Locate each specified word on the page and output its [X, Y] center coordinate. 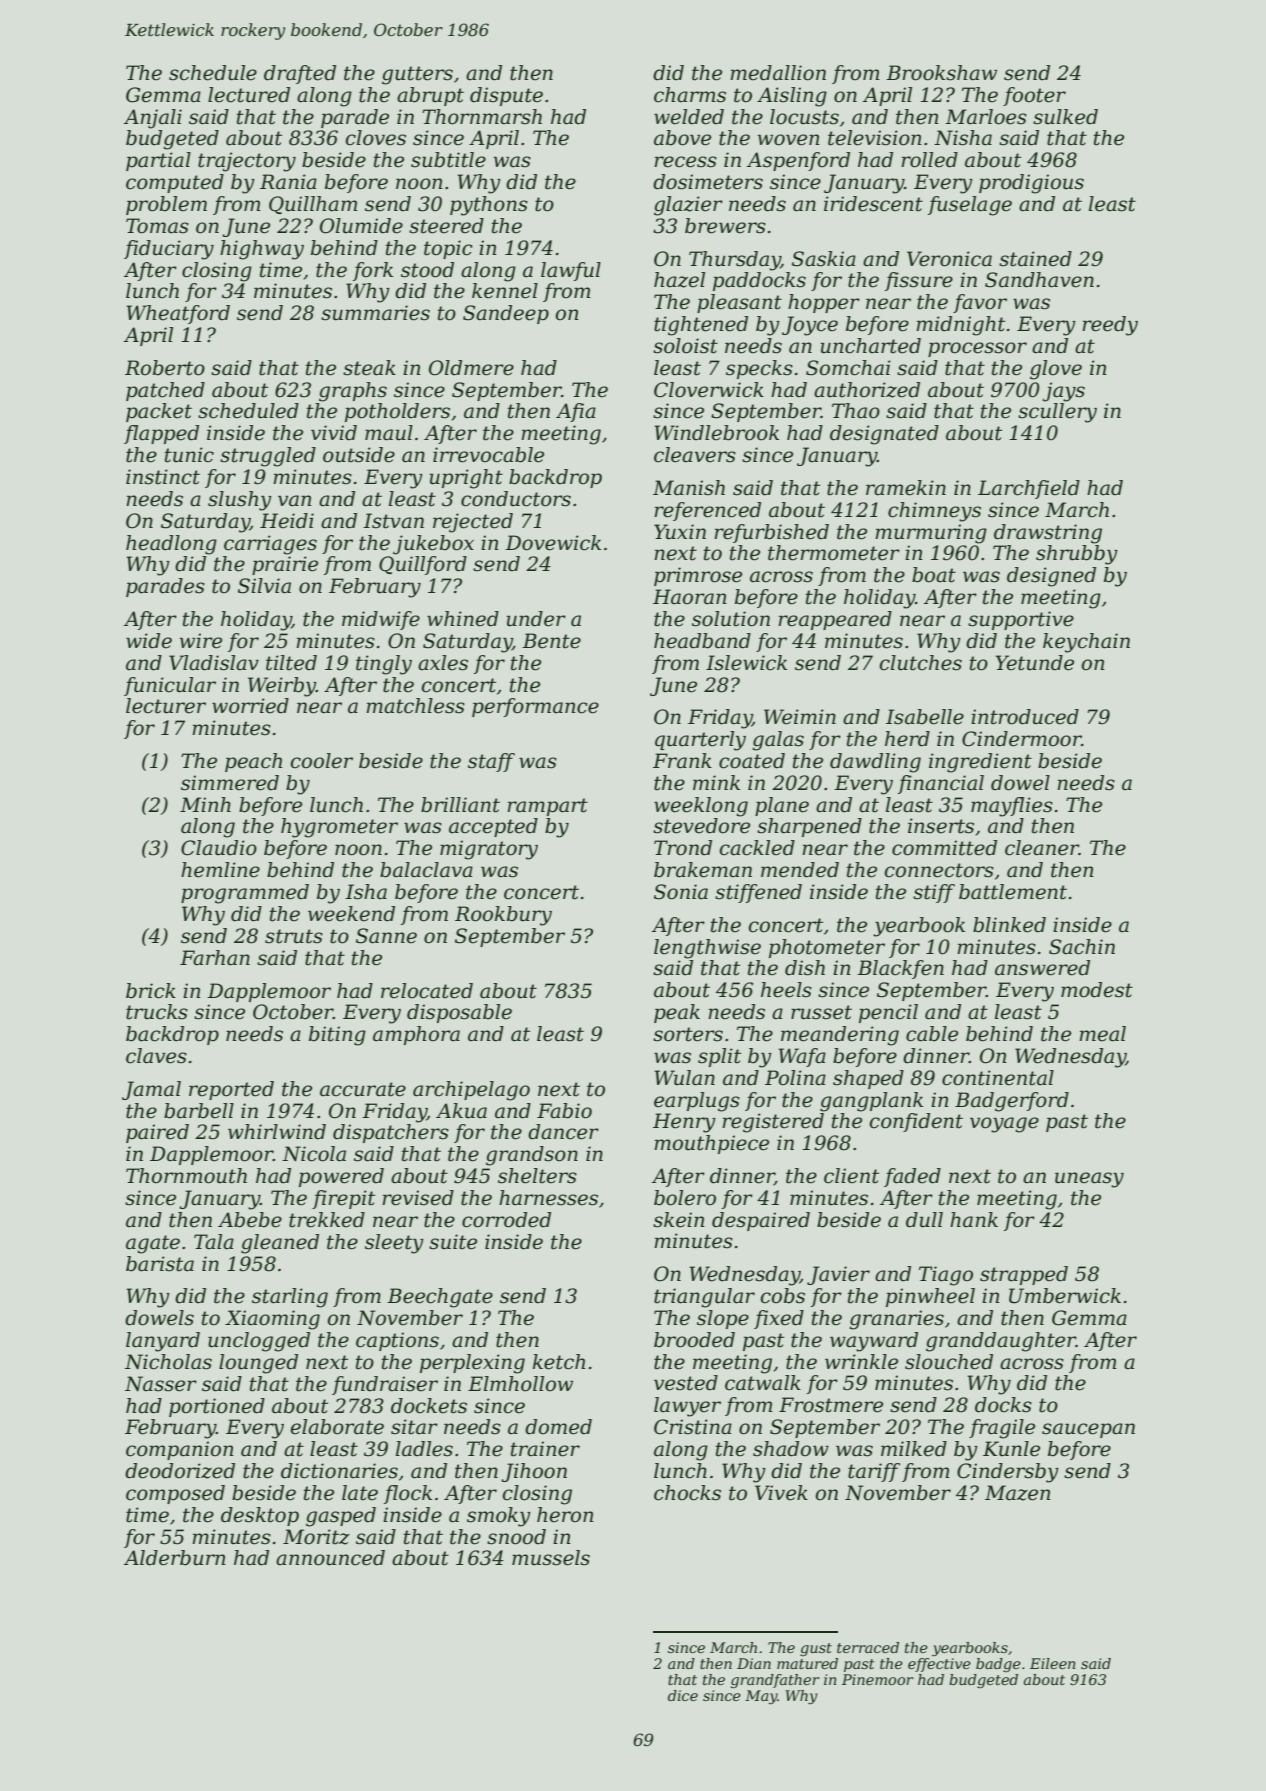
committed [944, 848]
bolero [685, 1198]
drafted [300, 74]
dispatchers [391, 1133]
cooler [321, 761]
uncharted [870, 346]
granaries [896, 1320]
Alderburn [175, 1558]
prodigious [1031, 184]
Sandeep [506, 314]
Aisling [792, 97]
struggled [268, 457]
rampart [547, 807]
